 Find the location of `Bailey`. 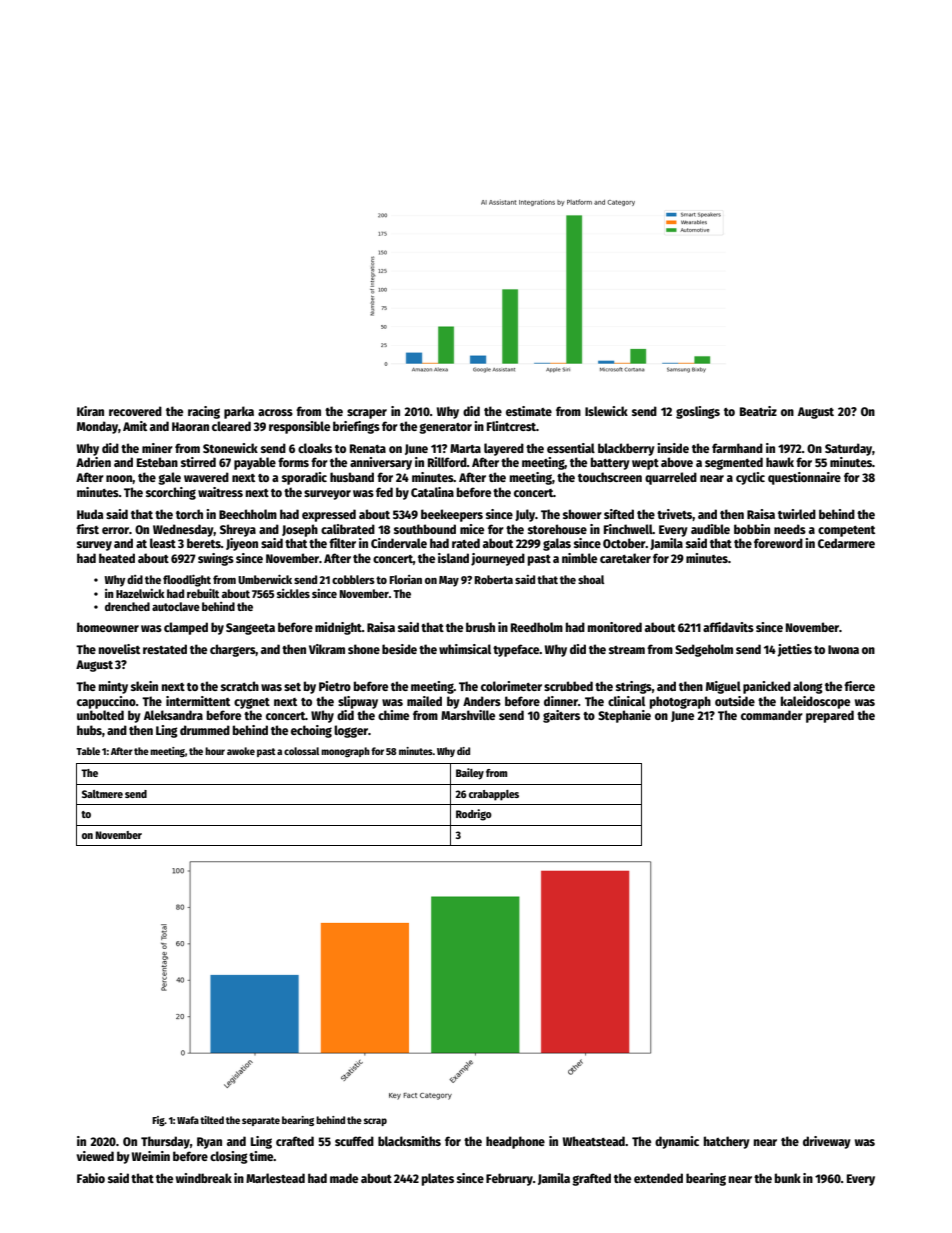

Bailey is located at coordinates (470, 774).
